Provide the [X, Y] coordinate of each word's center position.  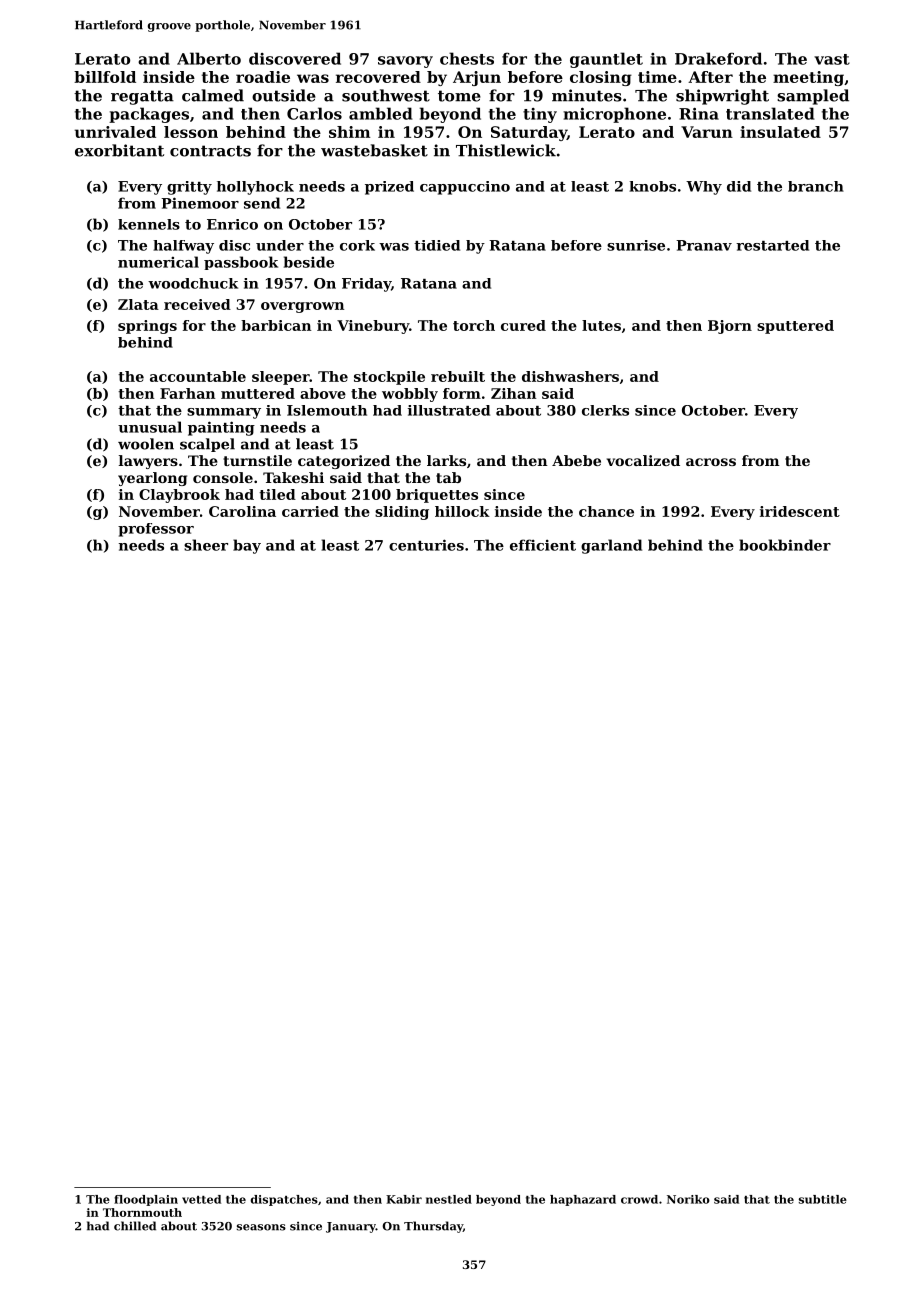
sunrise [636, 245]
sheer [206, 545]
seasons [261, 1227]
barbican [276, 325]
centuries [426, 545]
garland [611, 546]
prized [389, 188]
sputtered [795, 327]
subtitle [823, 1199]
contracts [210, 151]
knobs [652, 186]
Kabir [404, 1199]
